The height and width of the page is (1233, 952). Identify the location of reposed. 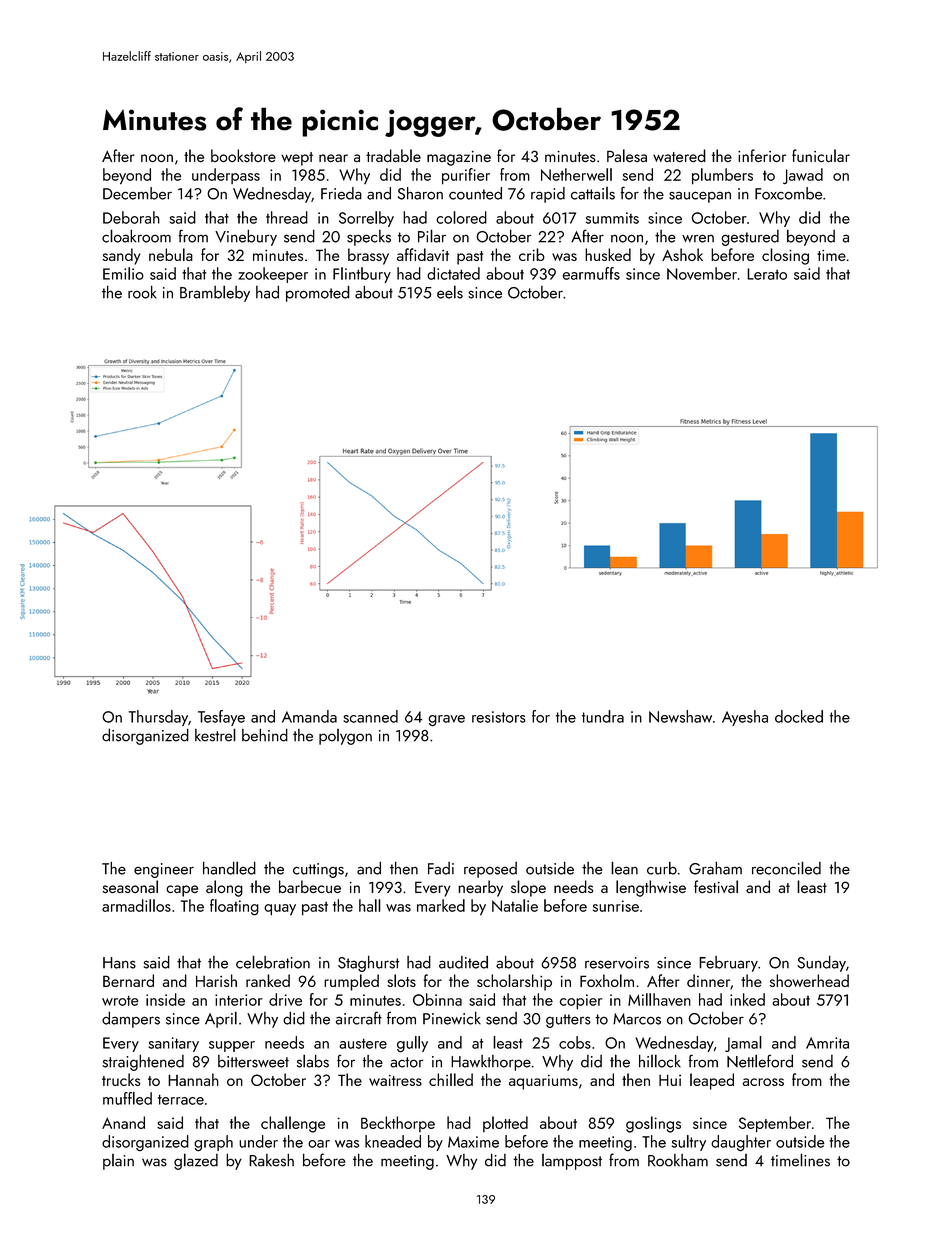
(490, 870).
